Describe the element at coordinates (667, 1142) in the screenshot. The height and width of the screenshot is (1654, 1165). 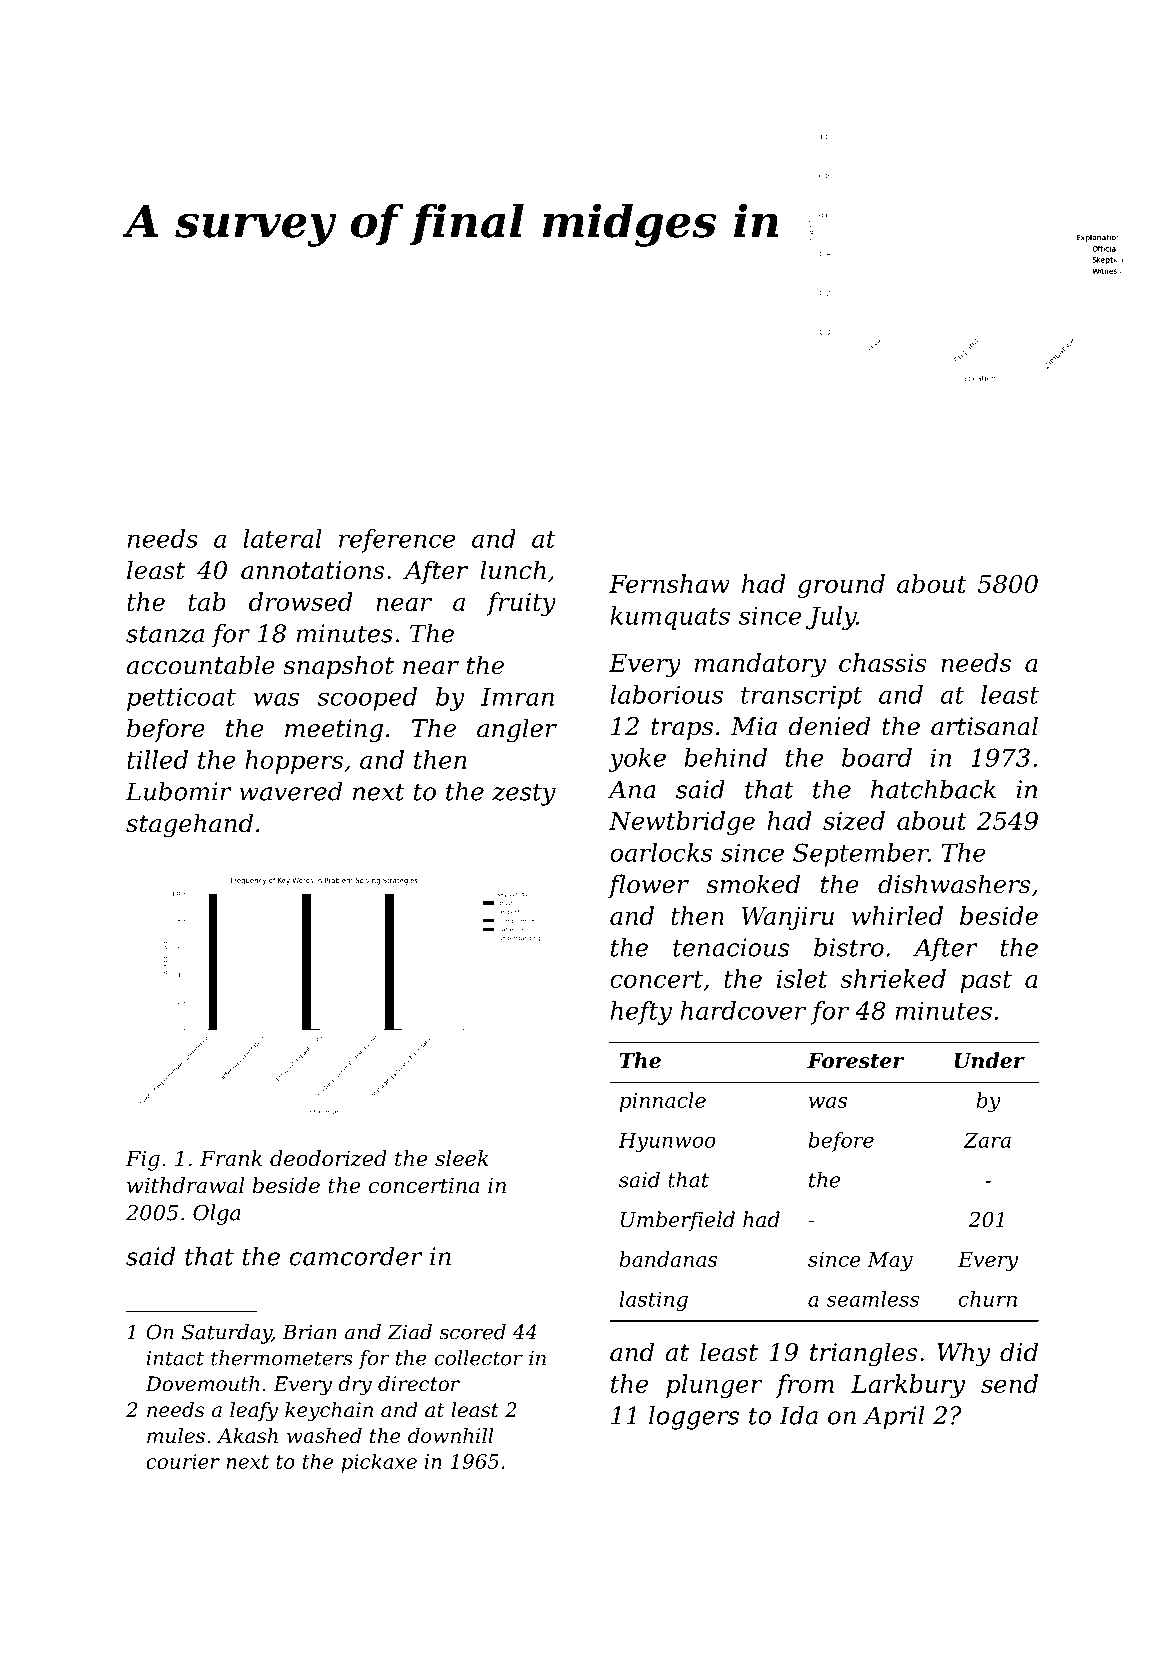
I see `Hyunwoo` at that location.
